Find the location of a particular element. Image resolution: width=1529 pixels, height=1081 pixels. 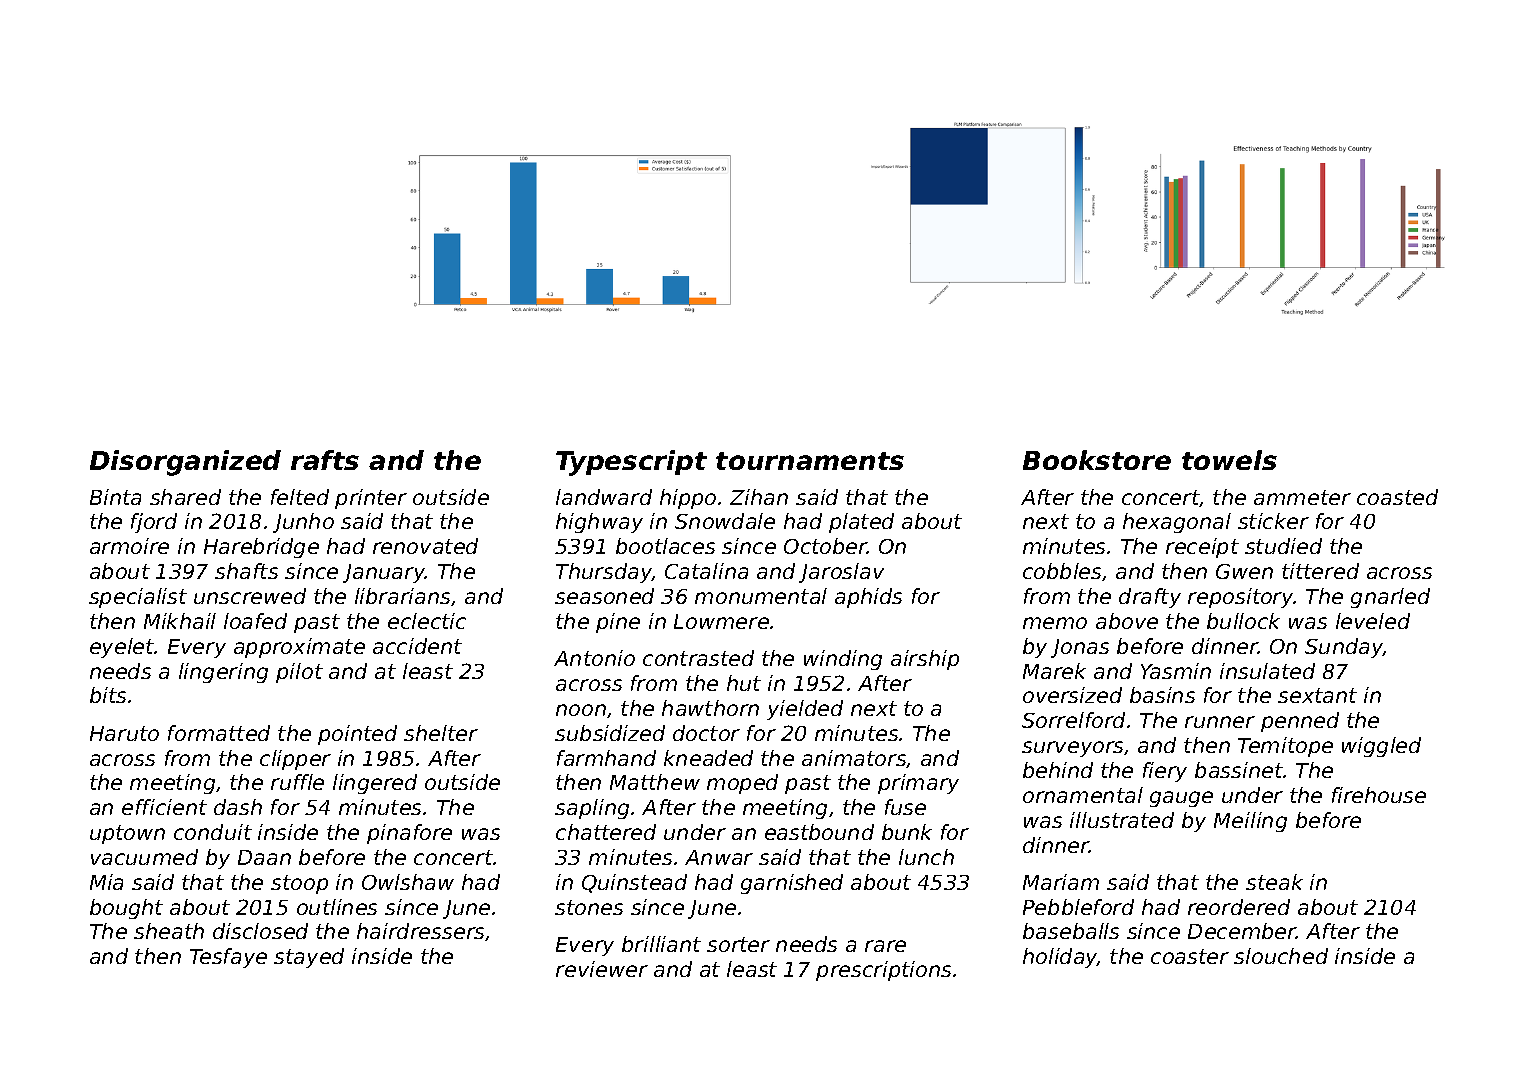

clipper is located at coordinates (295, 760).
